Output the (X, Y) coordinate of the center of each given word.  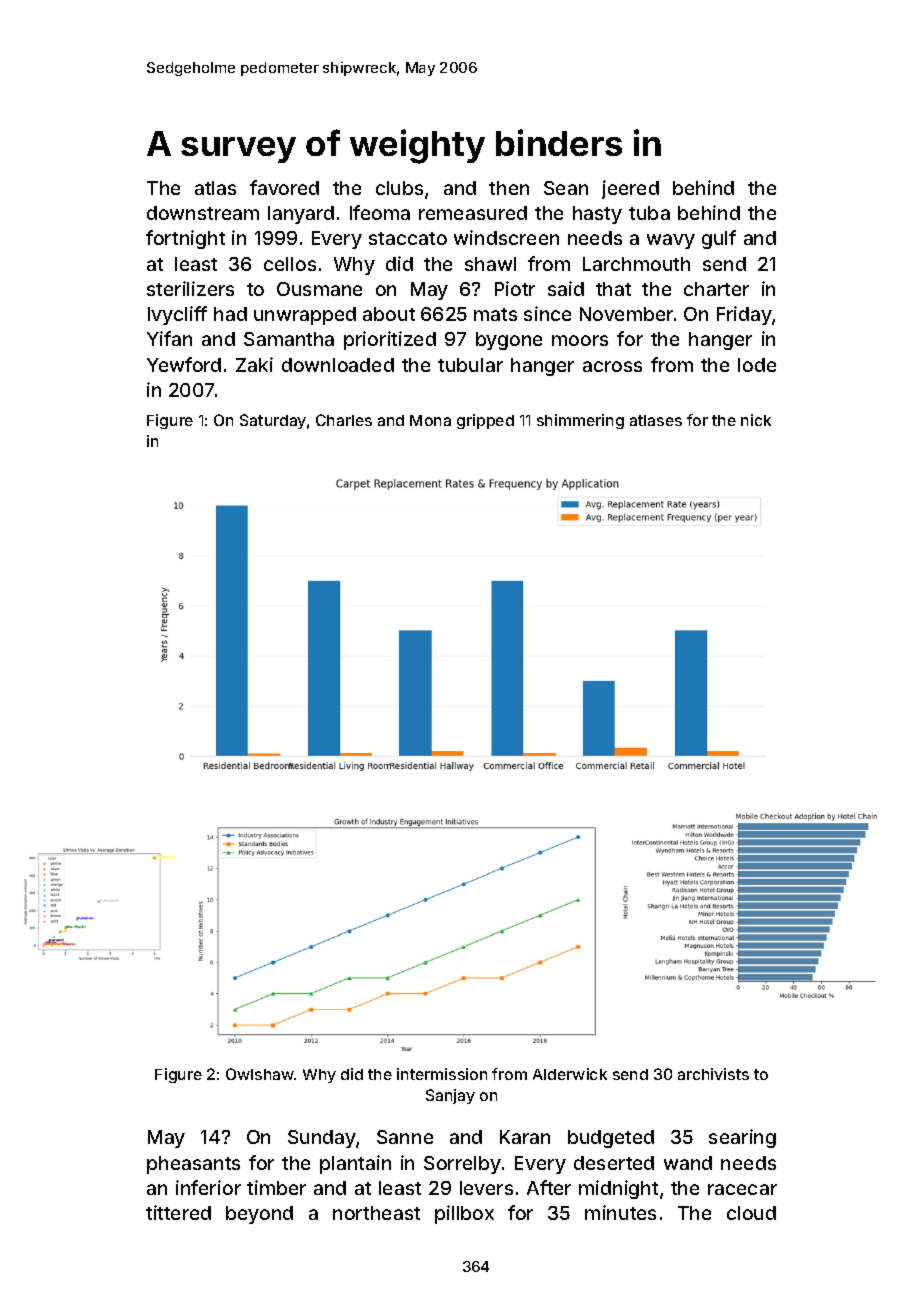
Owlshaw (260, 1074)
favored (284, 187)
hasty (597, 215)
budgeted (611, 1139)
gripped (485, 421)
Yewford (184, 364)
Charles (344, 420)
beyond (259, 1215)
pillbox (464, 1214)
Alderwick (570, 1074)
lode (757, 365)
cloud (751, 1213)
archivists (713, 1074)
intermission (442, 1074)
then (509, 188)
